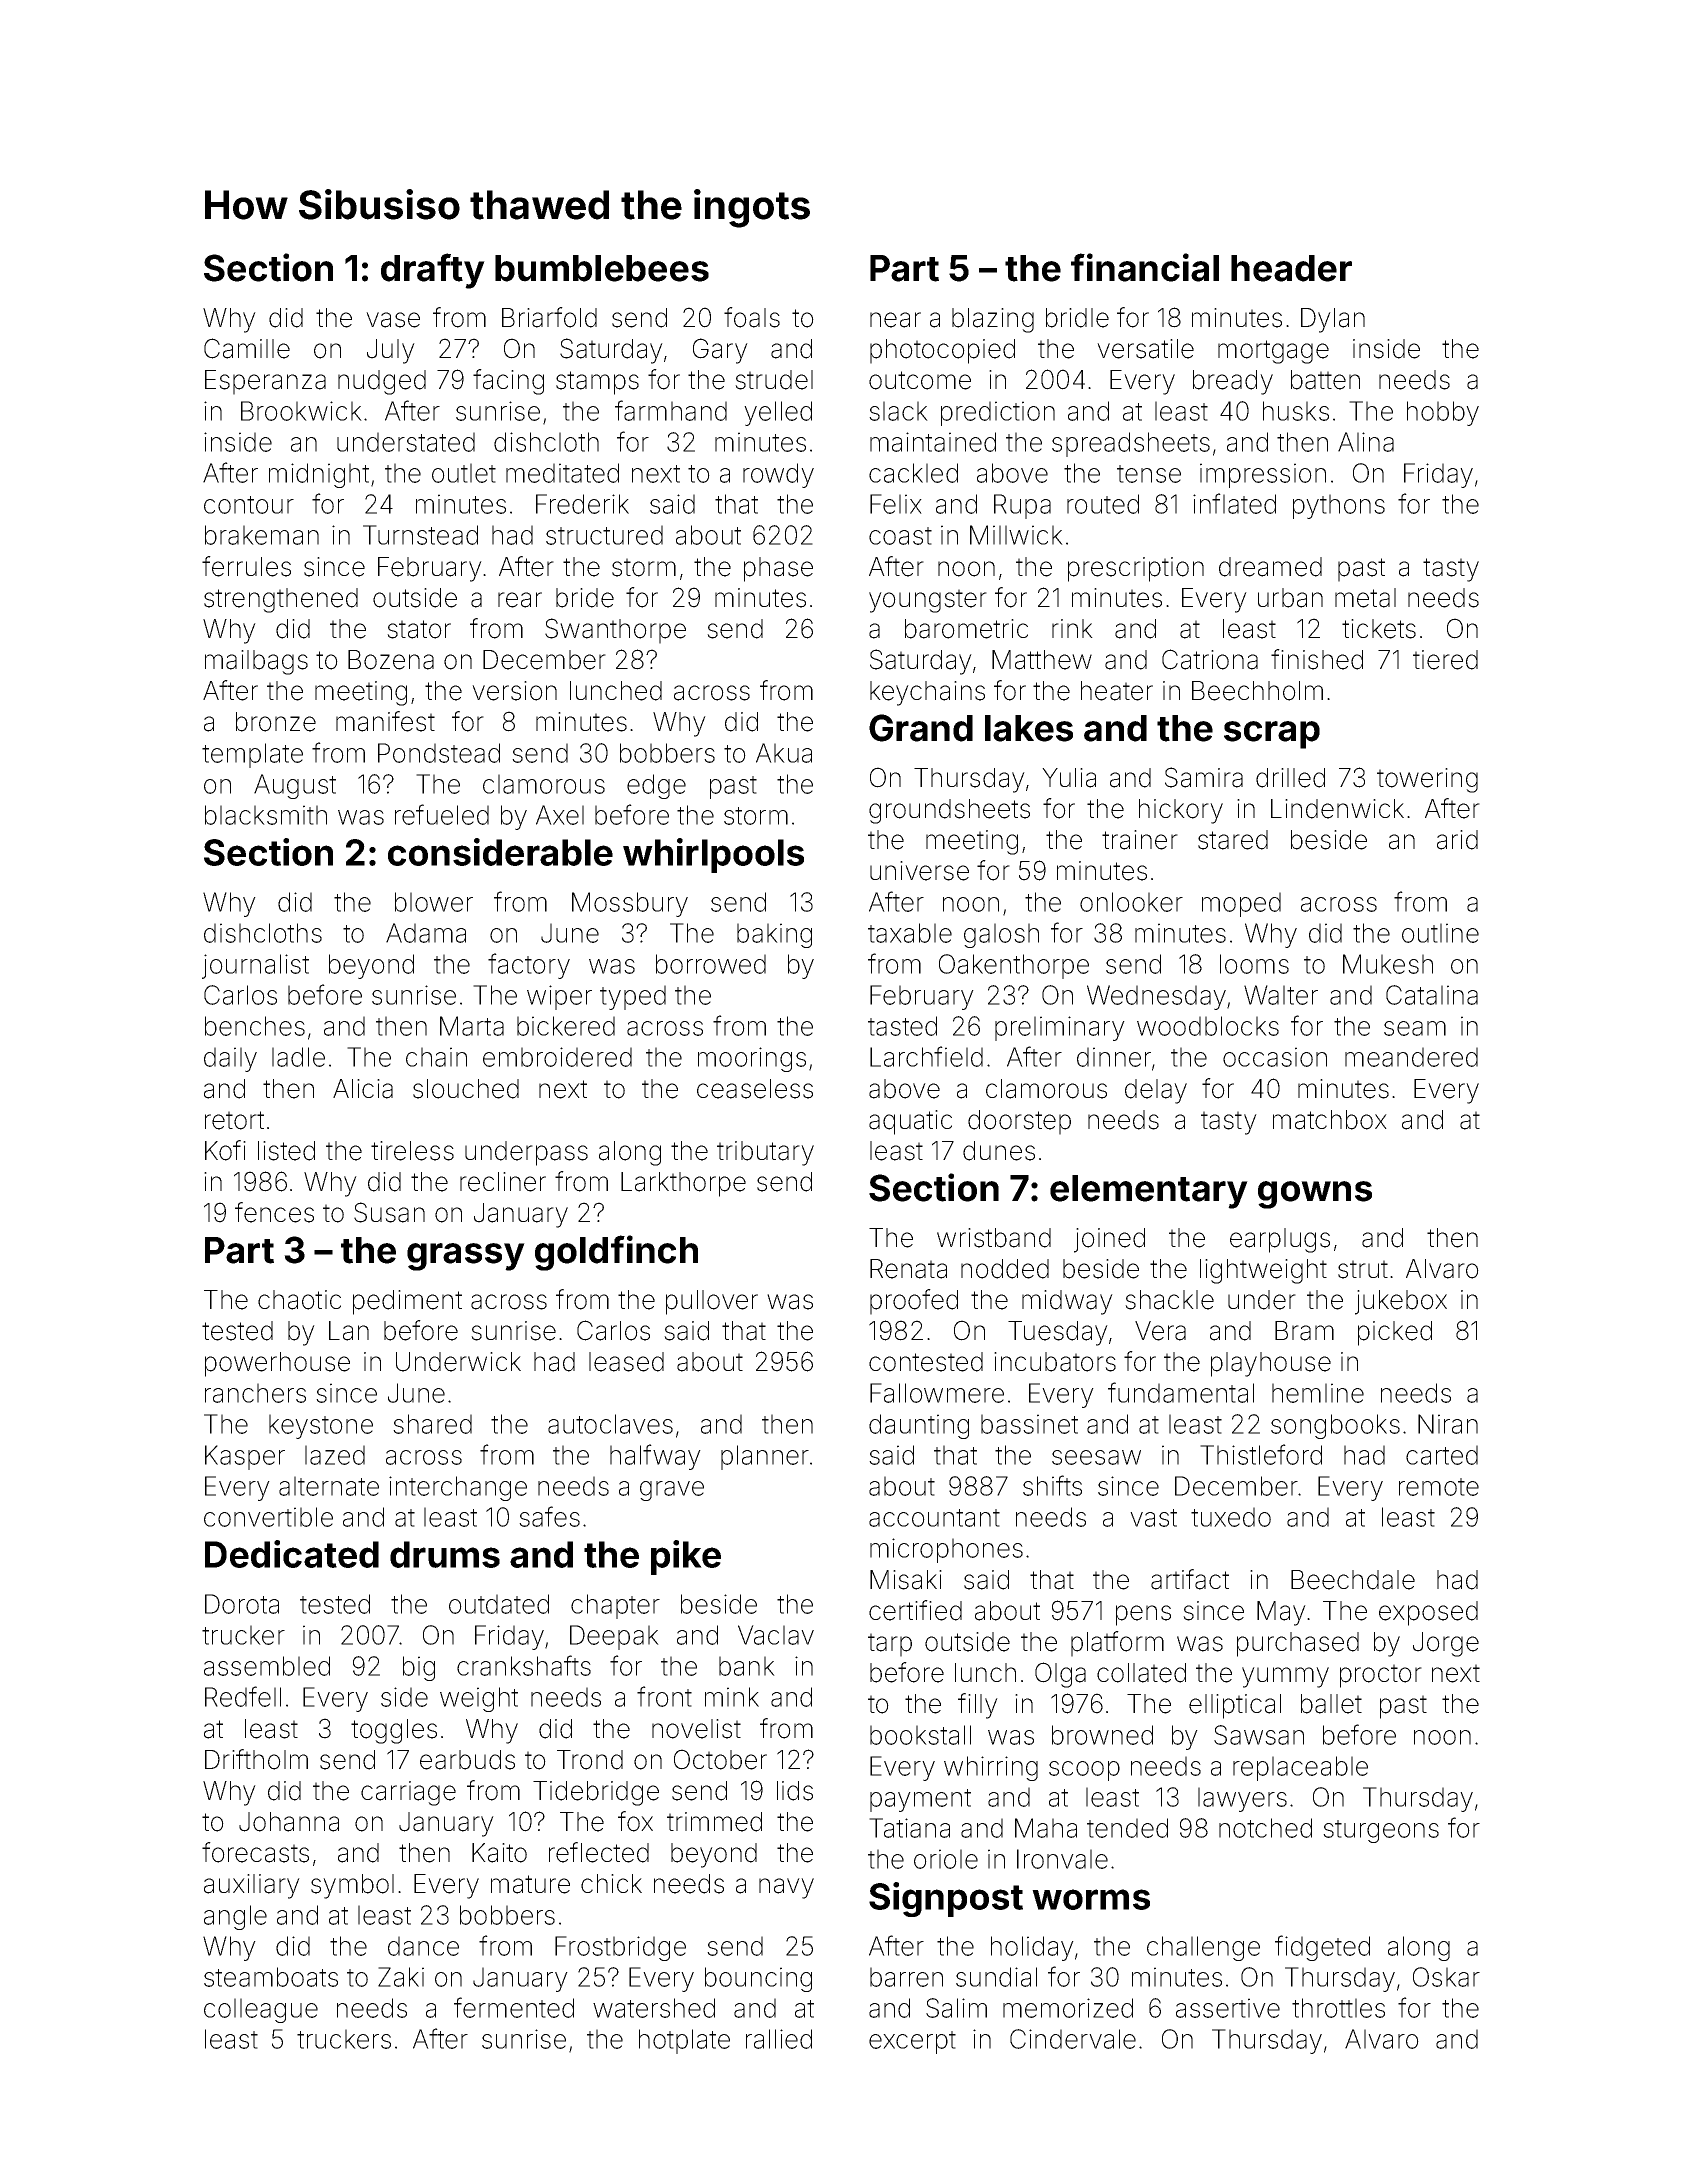  What do you see at coordinates (1073, 2039) in the screenshot?
I see `Cindervale` at bounding box center [1073, 2039].
